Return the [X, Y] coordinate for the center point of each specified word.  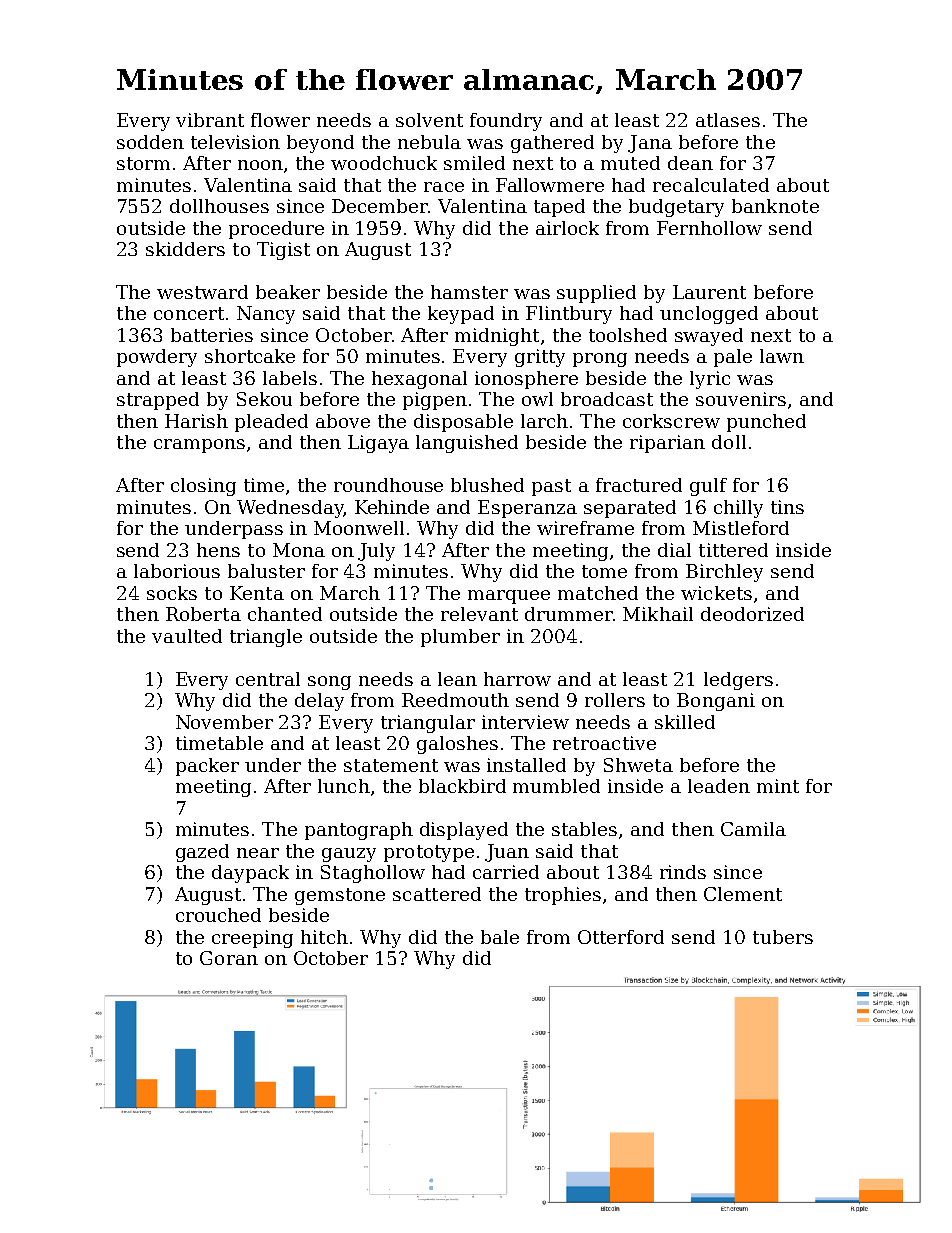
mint [778, 786]
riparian [667, 444]
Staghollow [373, 874]
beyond [320, 144]
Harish [196, 421]
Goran [229, 958]
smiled [474, 163]
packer [207, 767]
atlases [728, 120]
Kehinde [392, 507]
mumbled [556, 786]
